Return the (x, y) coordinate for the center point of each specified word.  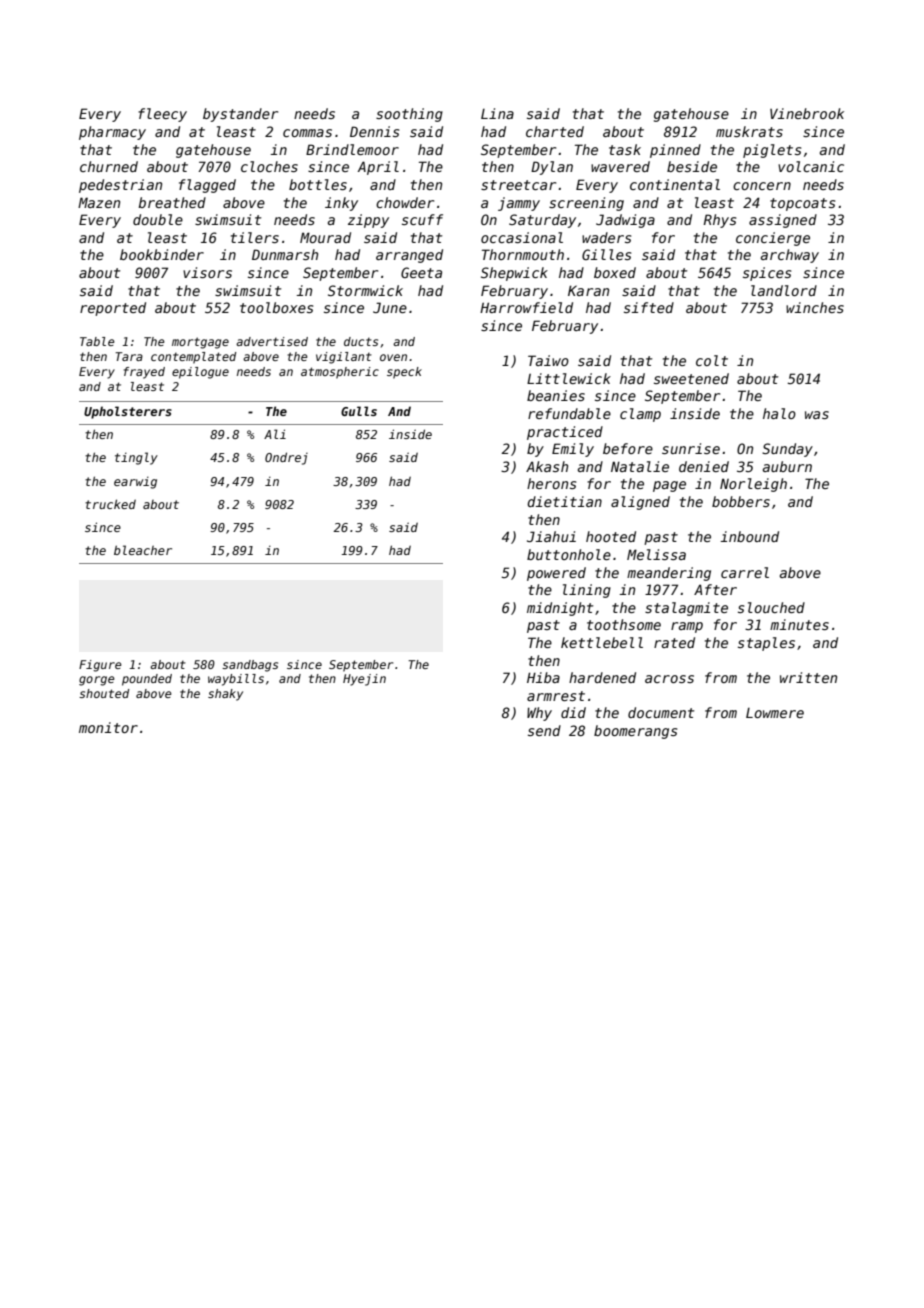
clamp (640, 415)
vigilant (344, 358)
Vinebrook (807, 113)
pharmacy (112, 133)
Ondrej (286, 458)
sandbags (250, 666)
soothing (409, 115)
